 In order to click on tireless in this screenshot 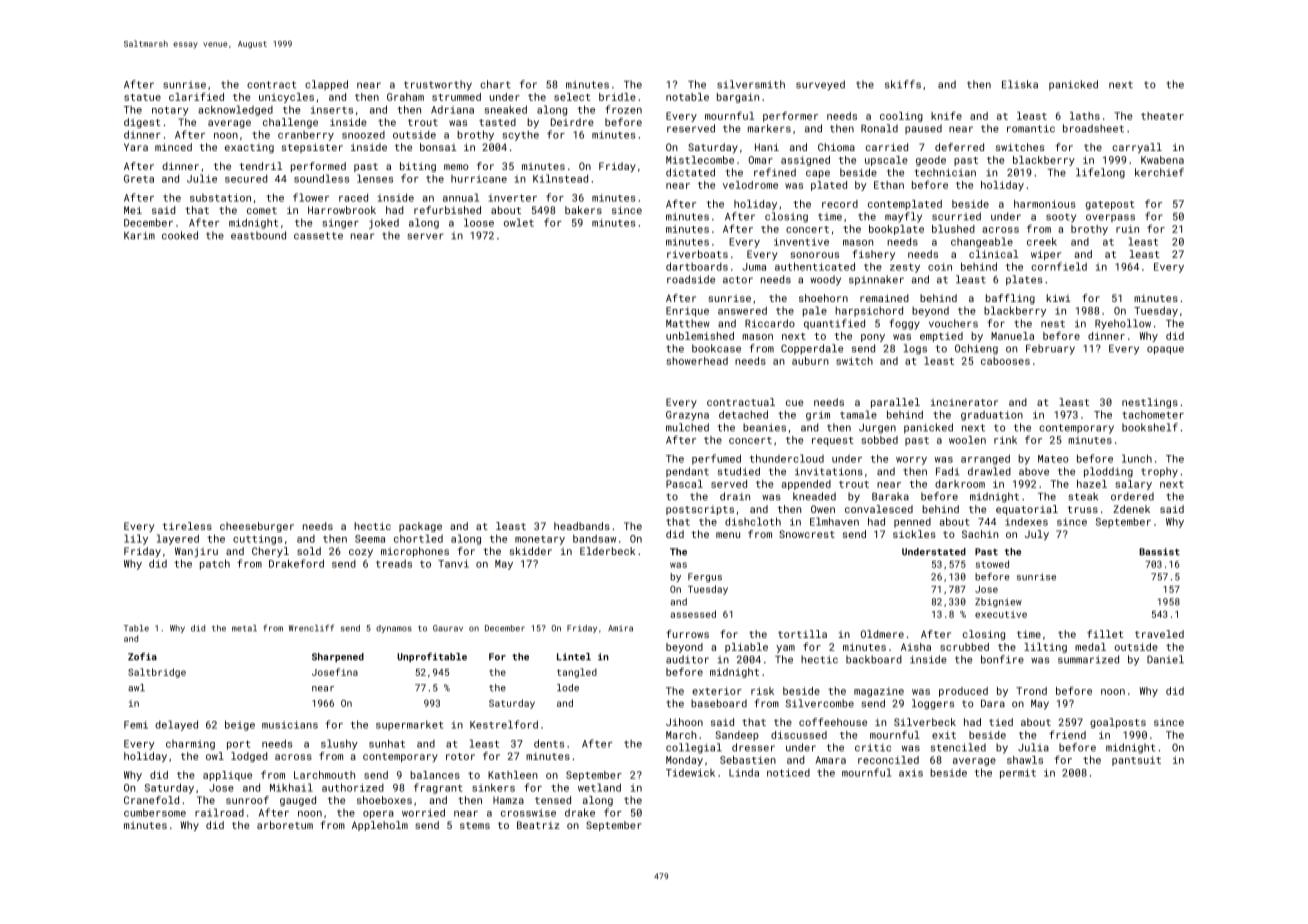, I will do `click(187, 526)`.
